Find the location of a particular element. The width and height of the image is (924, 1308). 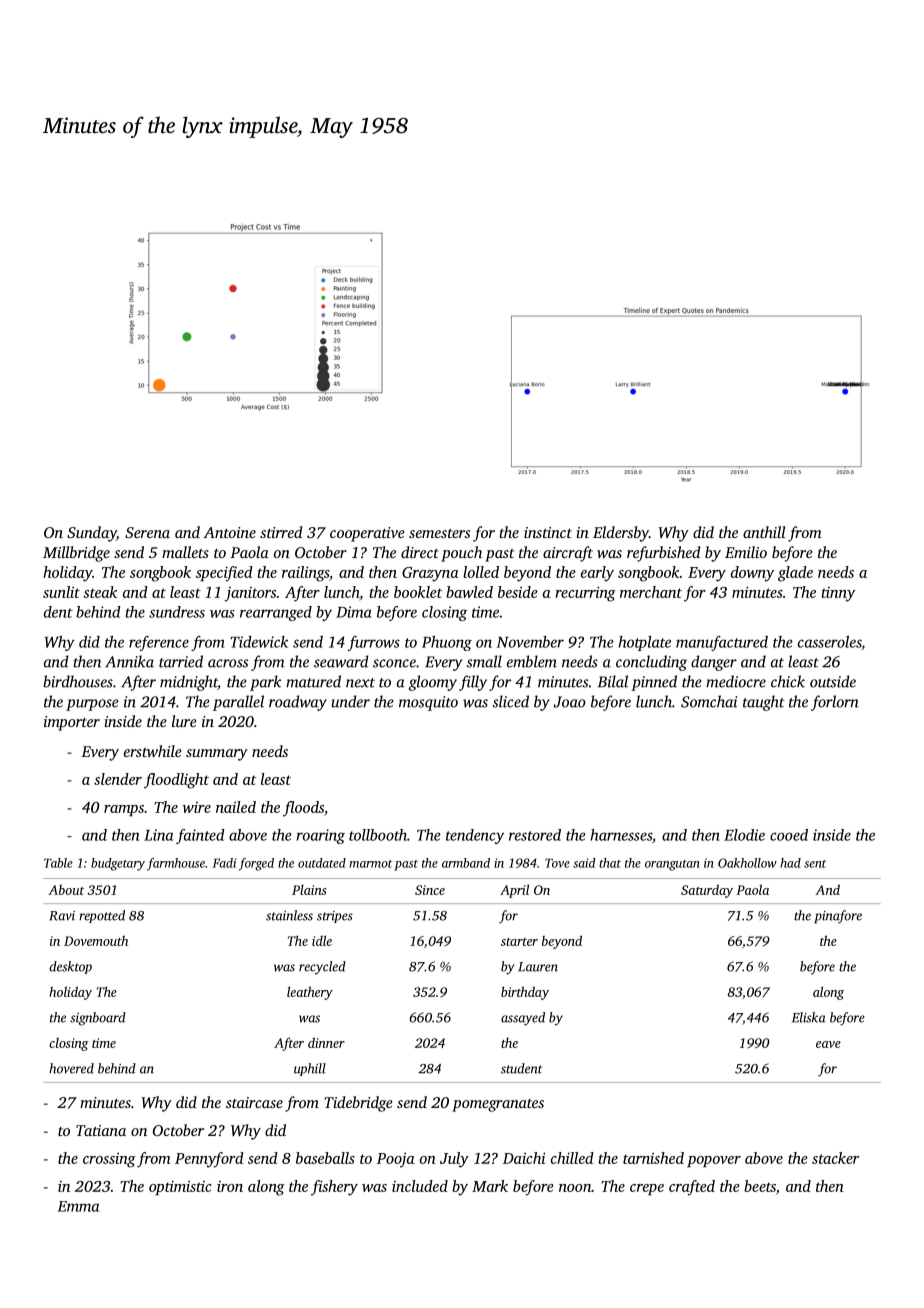

ramps is located at coordinates (124, 810).
